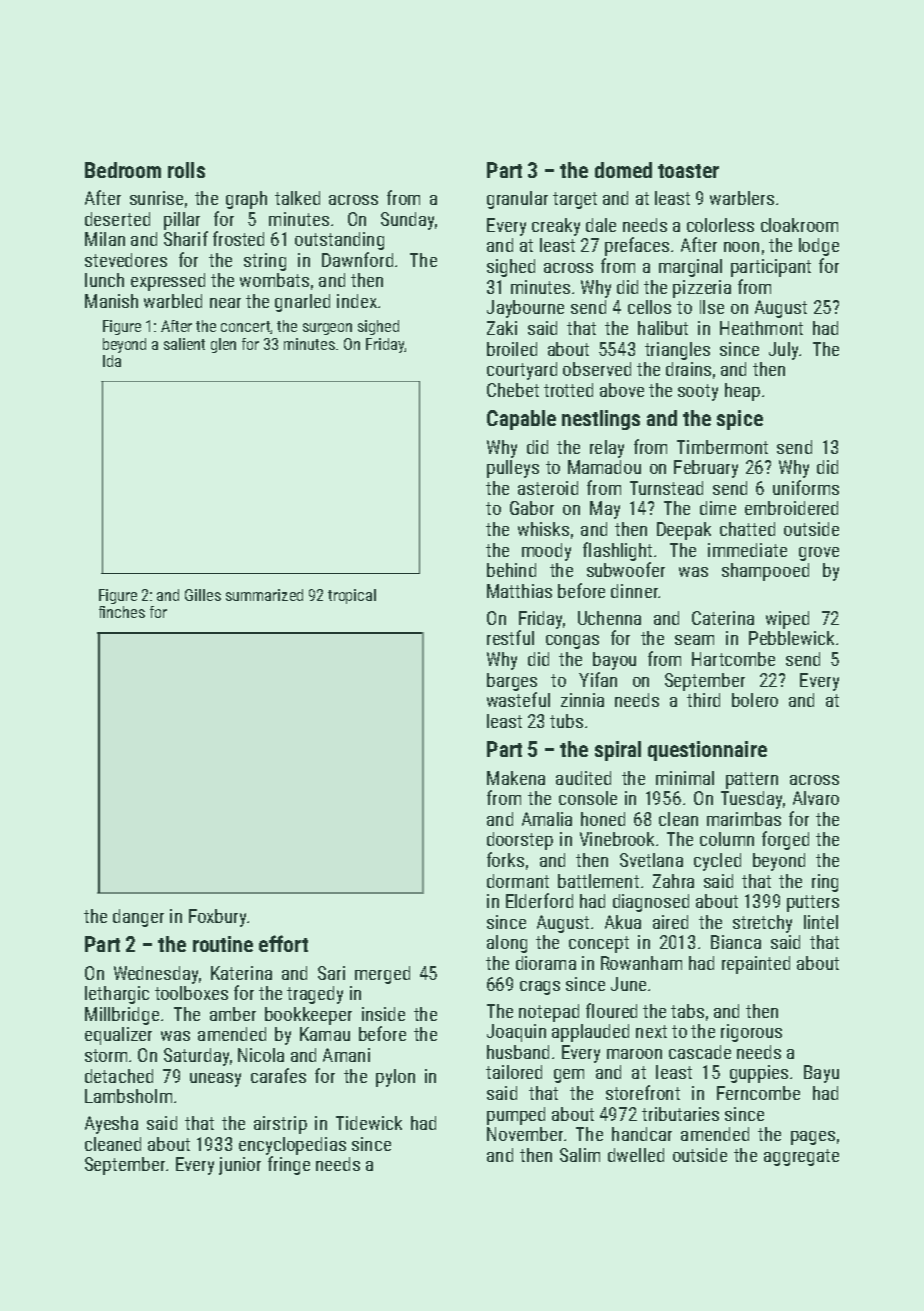 Image resolution: width=924 pixels, height=1311 pixels. What do you see at coordinates (240, 1166) in the document?
I see `junior` at bounding box center [240, 1166].
